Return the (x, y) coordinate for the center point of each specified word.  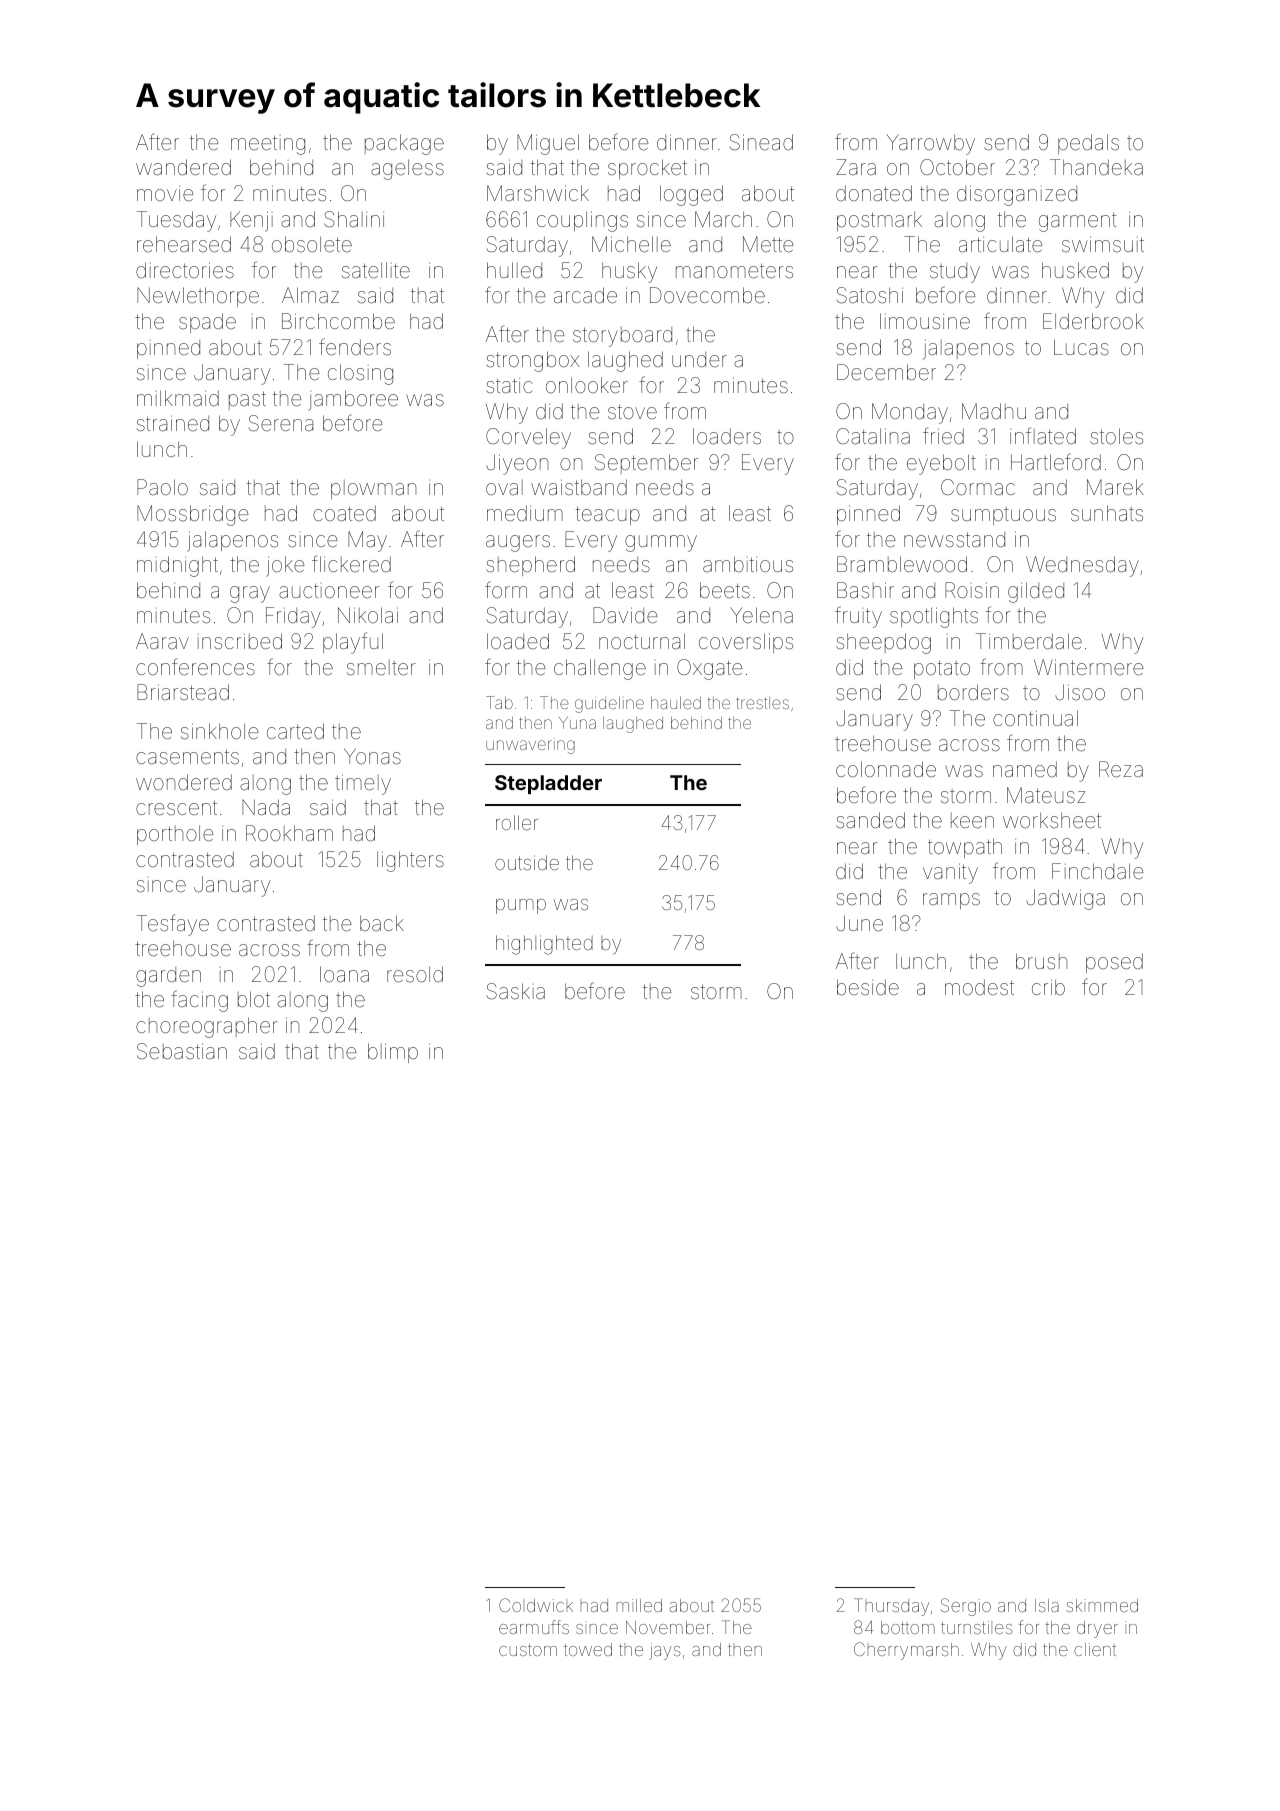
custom (528, 1650)
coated (344, 513)
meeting (268, 145)
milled (639, 1605)
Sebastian (182, 1051)
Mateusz (1046, 795)
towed (588, 1649)
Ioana (344, 974)
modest (979, 987)
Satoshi (870, 295)
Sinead (761, 142)
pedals (1088, 144)
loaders (727, 436)
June (859, 923)
